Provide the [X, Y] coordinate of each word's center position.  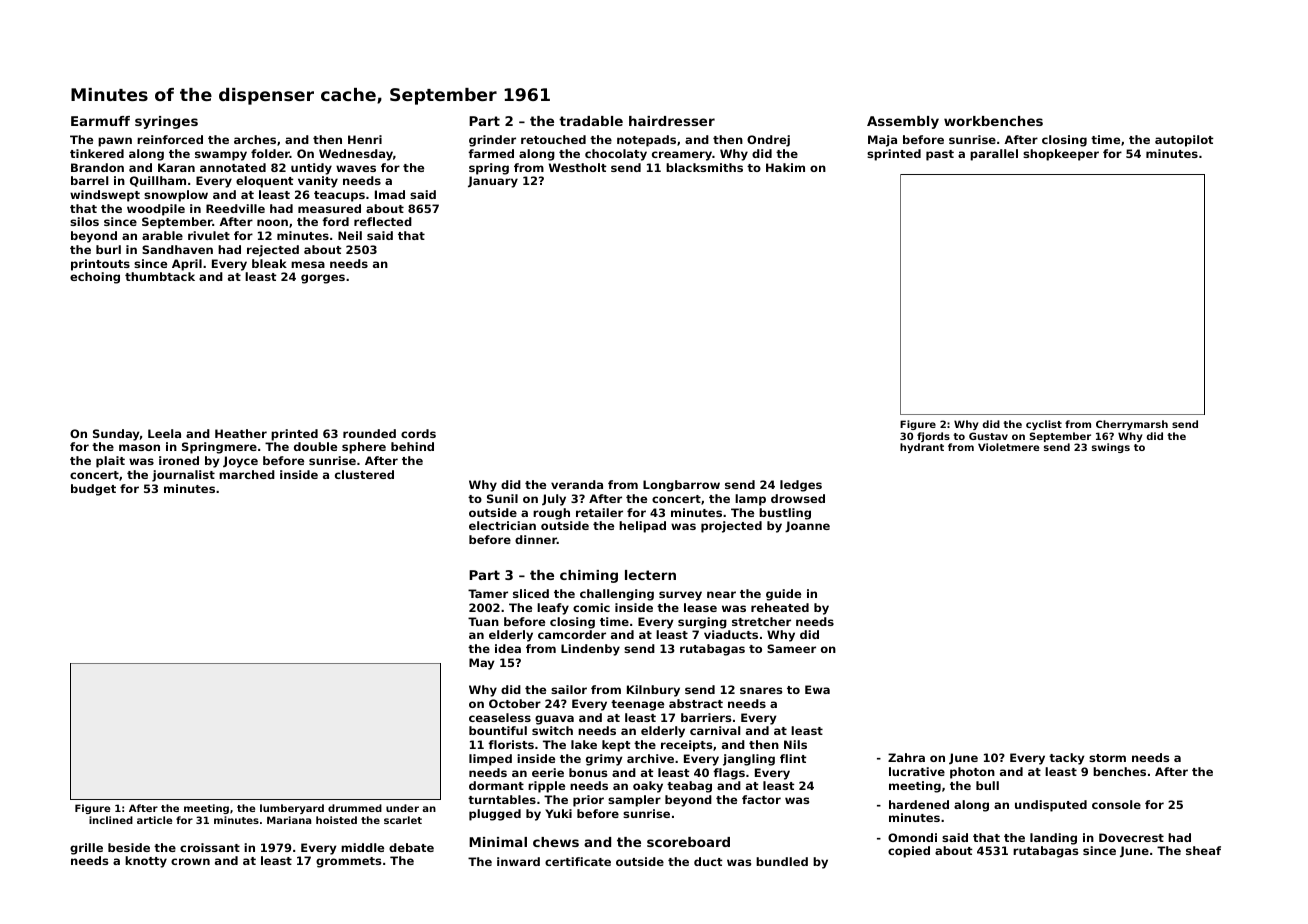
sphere [364, 448]
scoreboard [688, 842]
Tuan [483, 621]
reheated [780, 607]
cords [418, 433]
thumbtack [160, 276]
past [940, 155]
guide [783, 595]
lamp [750, 500]
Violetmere [1008, 447]
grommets [348, 862]
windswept [105, 196]
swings [1111, 448]
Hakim [785, 167]
